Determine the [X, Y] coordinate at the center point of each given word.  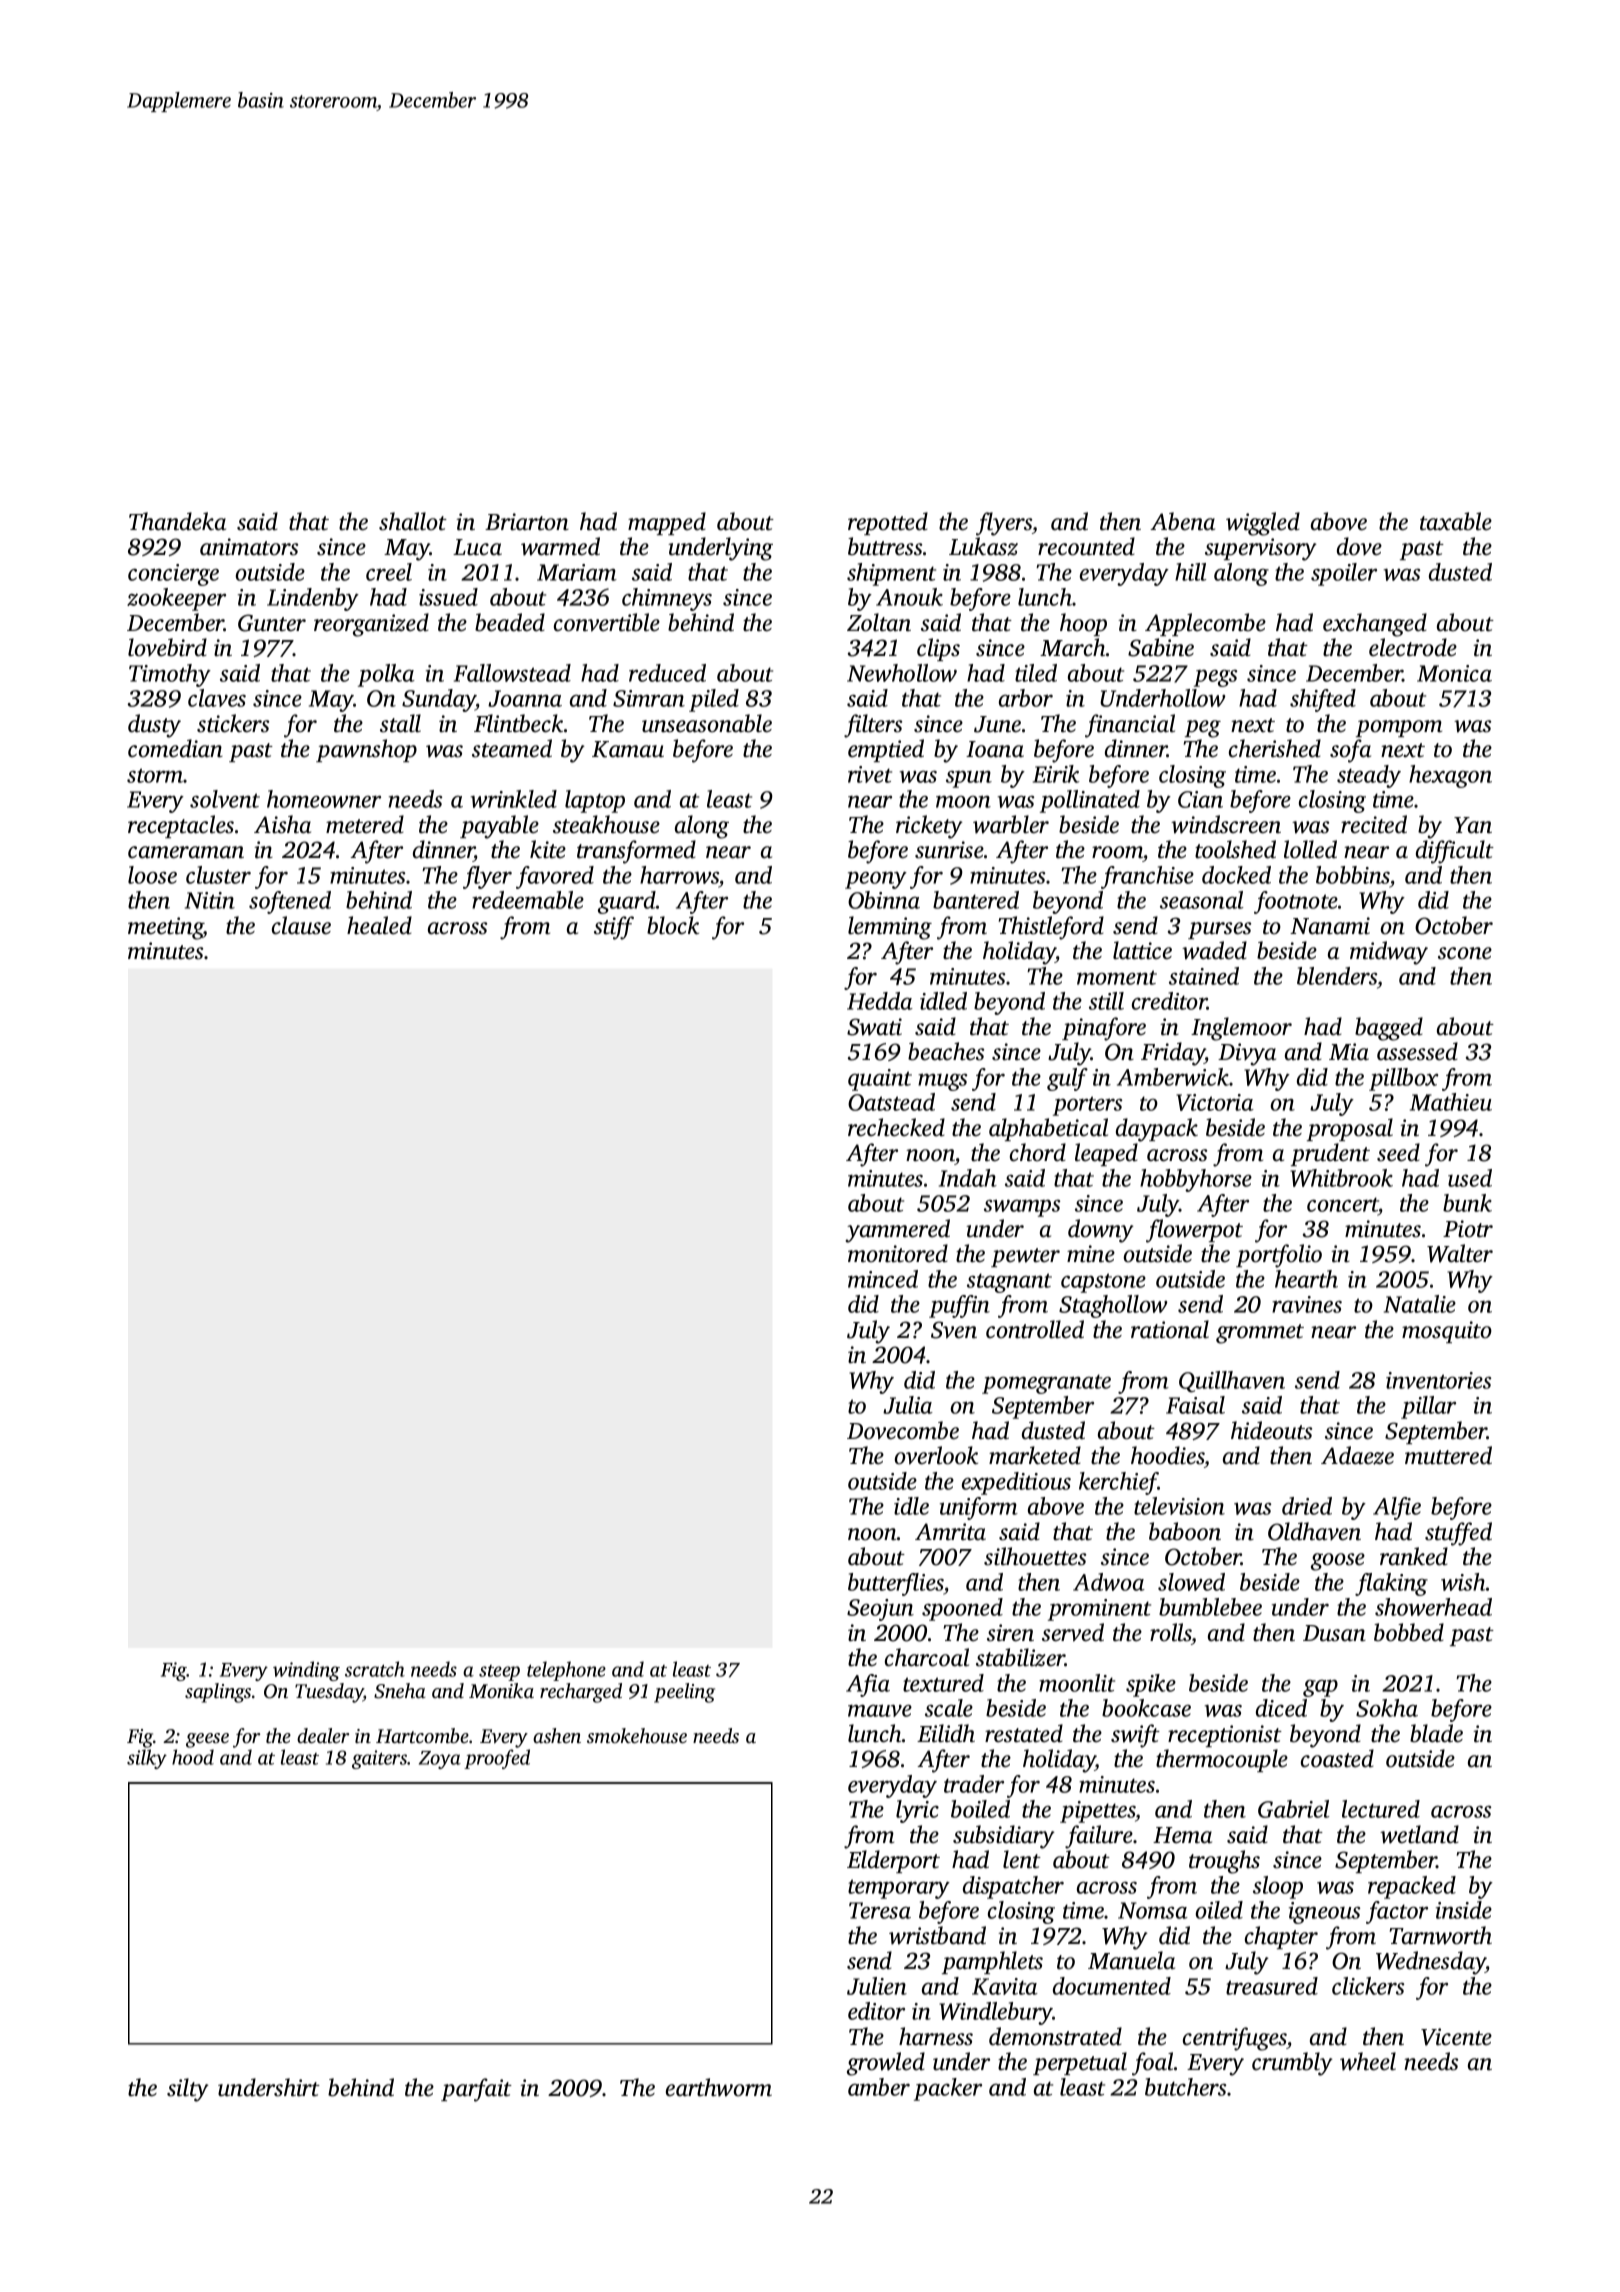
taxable [1456, 521]
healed [379, 925]
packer [948, 2089]
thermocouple [1222, 1760]
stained [1204, 976]
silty [188, 2090]
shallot [413, 521]
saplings [218, 1693]
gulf [1067, 1079]
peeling [684, 1693]
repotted [888, 523]
